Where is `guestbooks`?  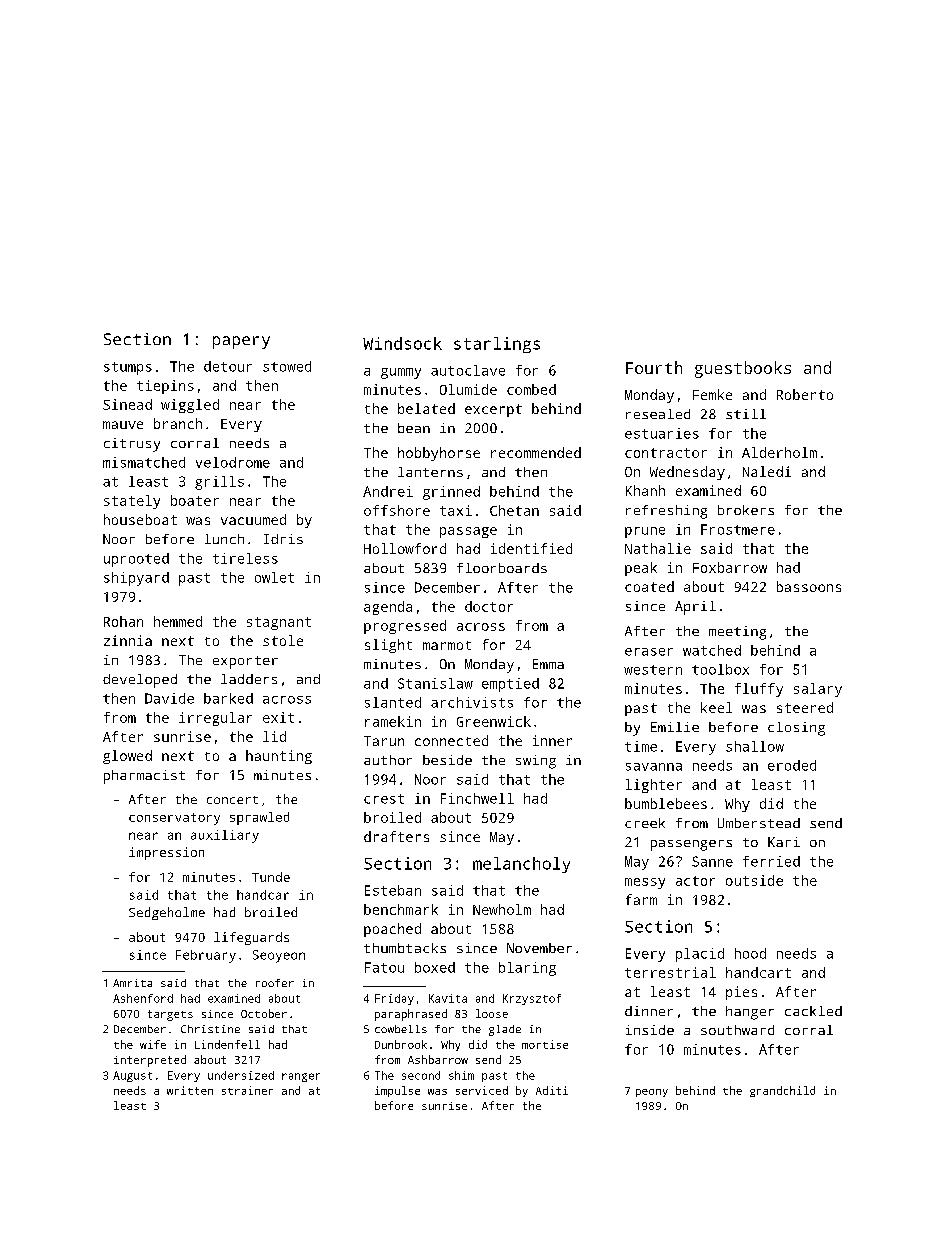 guestbooks is located at coordinates (743, 369).
